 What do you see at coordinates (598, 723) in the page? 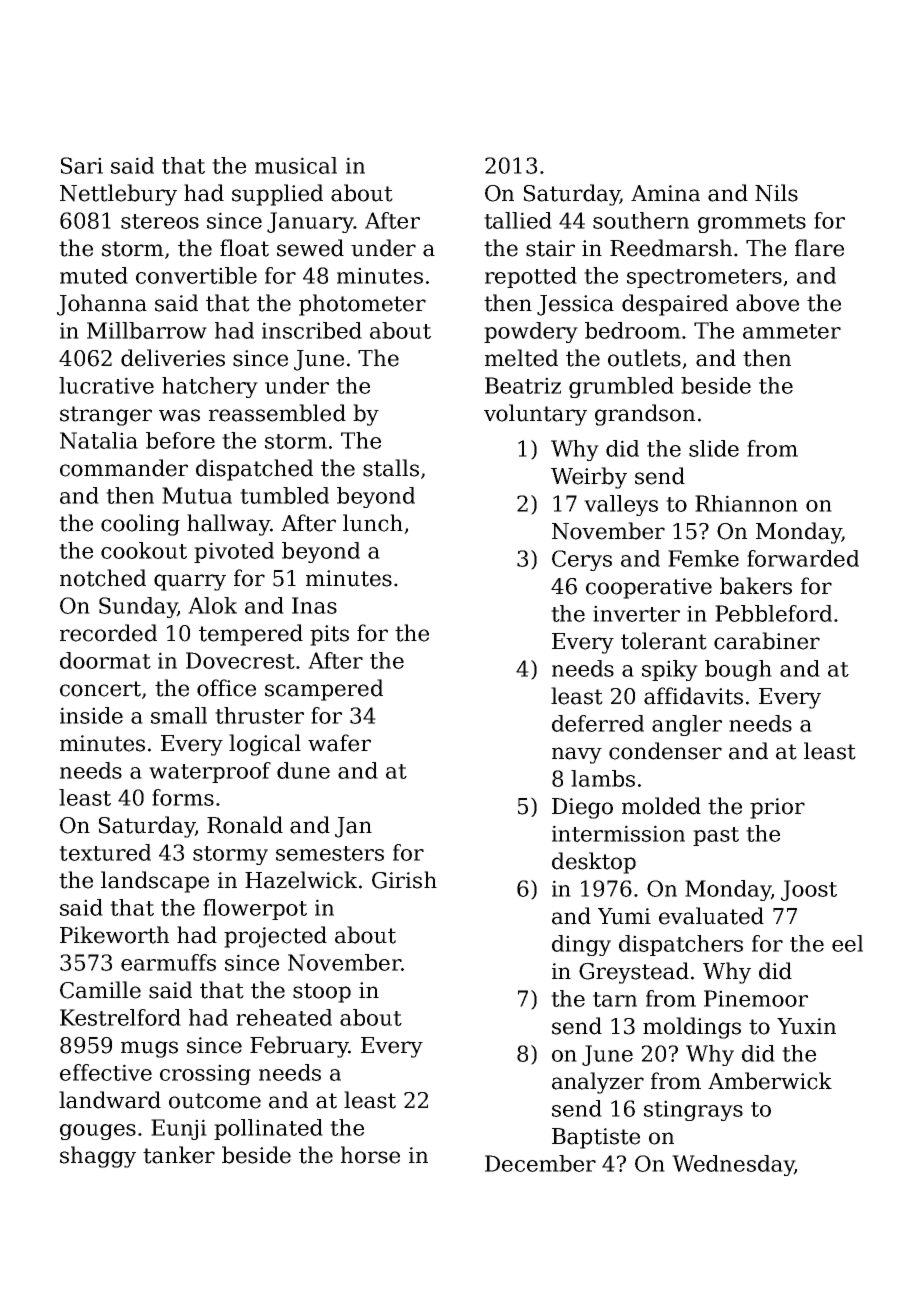
I see `deferred` at bounding box center [598, 723].
